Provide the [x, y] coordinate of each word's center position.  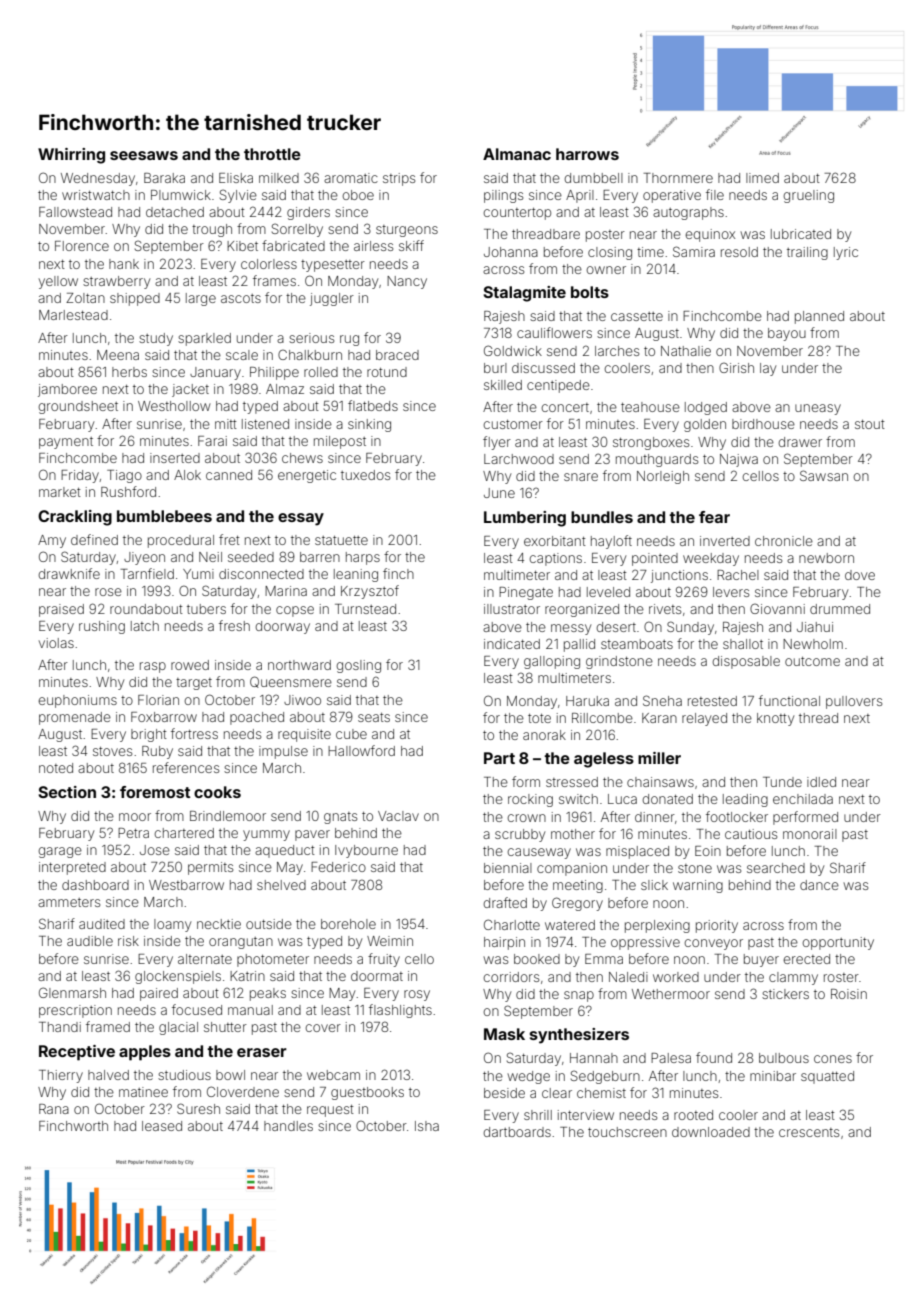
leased [162, 1126]
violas [56, 643]
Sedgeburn [605, 1077]
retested [712, 701]
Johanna [511, 252]
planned [819, 317]
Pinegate [526, 593]
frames [274, 280]
